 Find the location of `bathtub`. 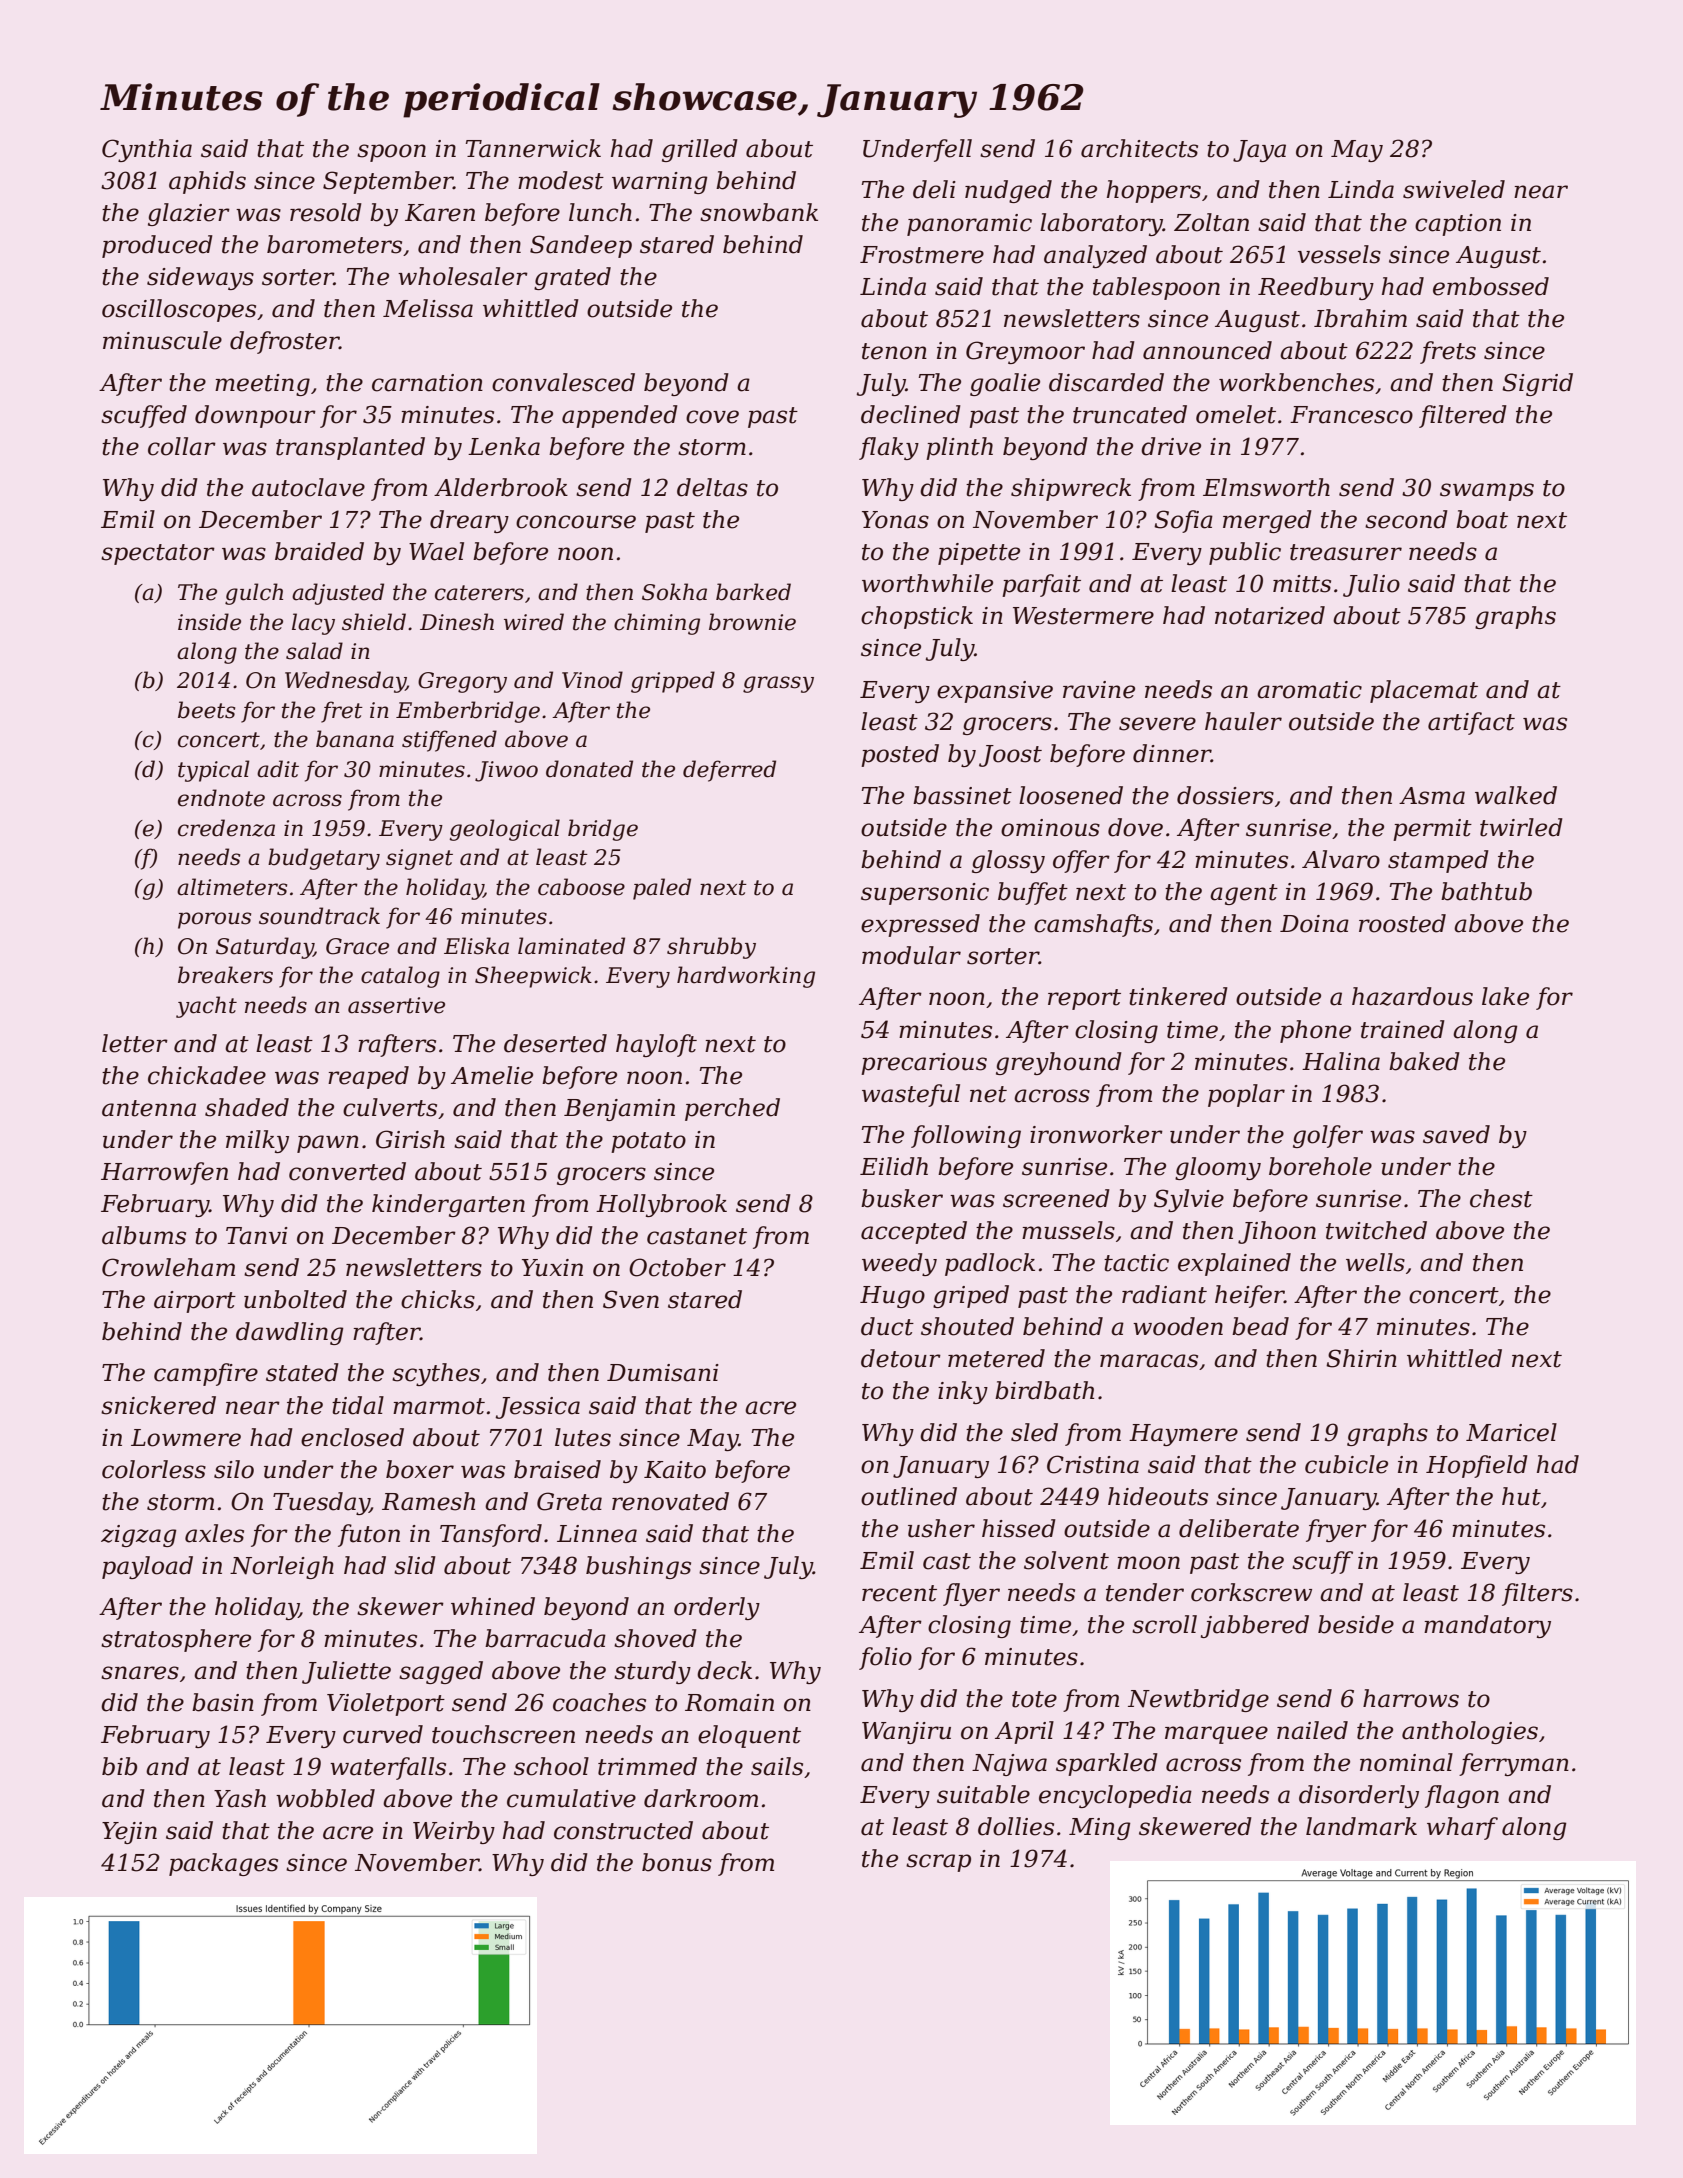

bathtub is located at coordinates (1486, 891).
